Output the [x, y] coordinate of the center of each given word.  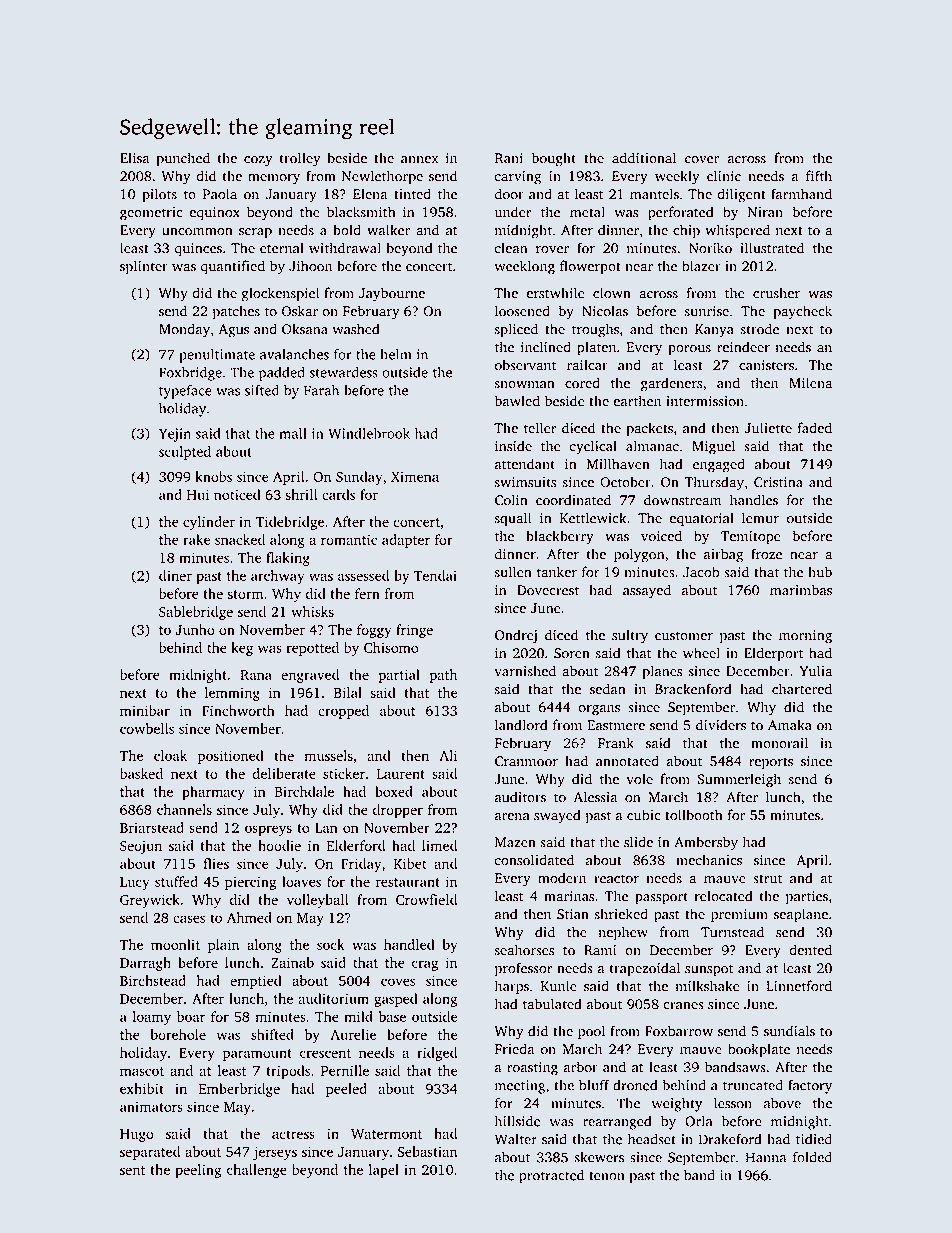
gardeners [671, 384]
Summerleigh [739, 780]
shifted [272, 1034]
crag [425, 965]
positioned [230, 757]
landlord [521, 725]
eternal [281, 248]
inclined [546, 347]
